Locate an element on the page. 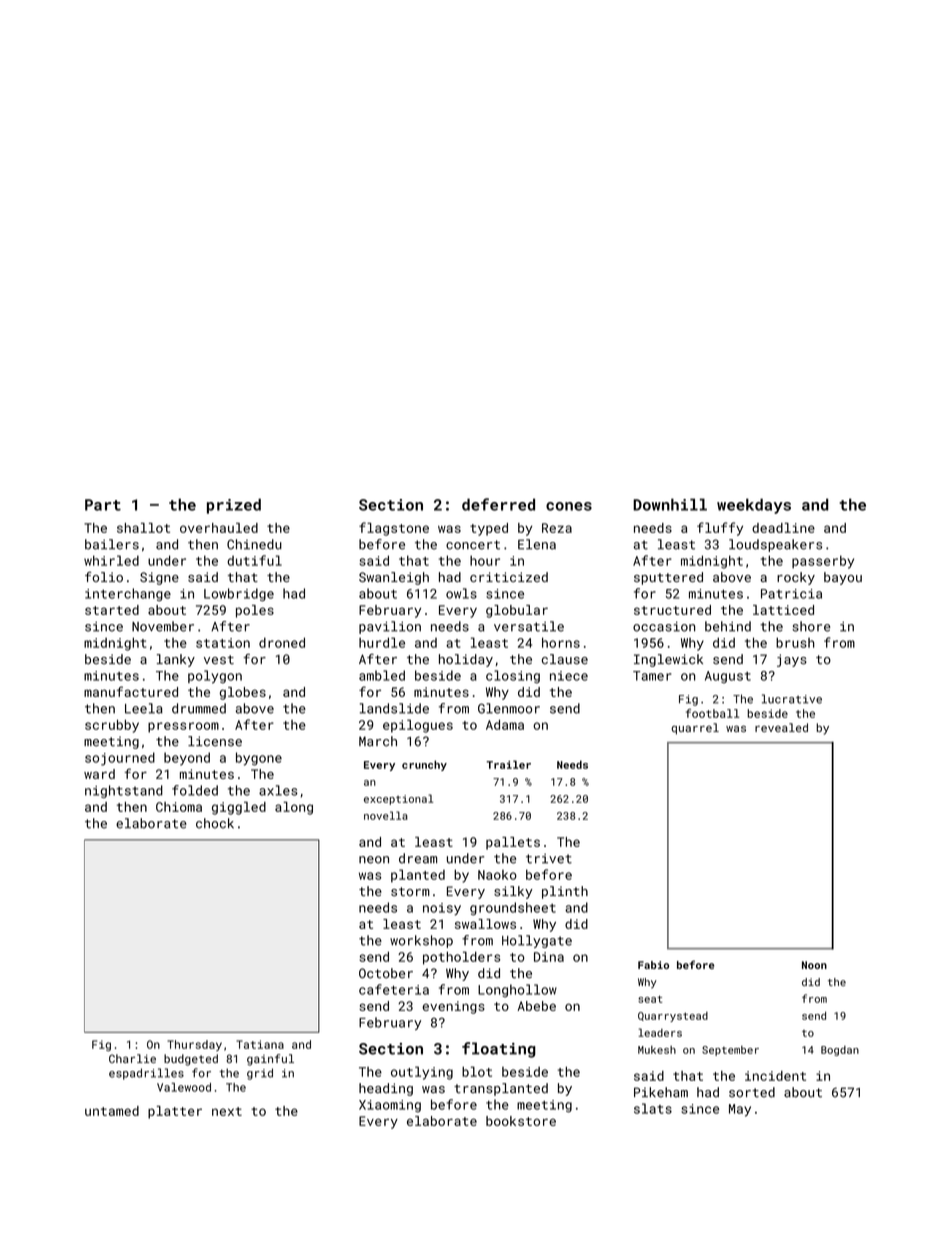 This image has width=952, height=1233. Noon is located at coordinates (814, 965).
